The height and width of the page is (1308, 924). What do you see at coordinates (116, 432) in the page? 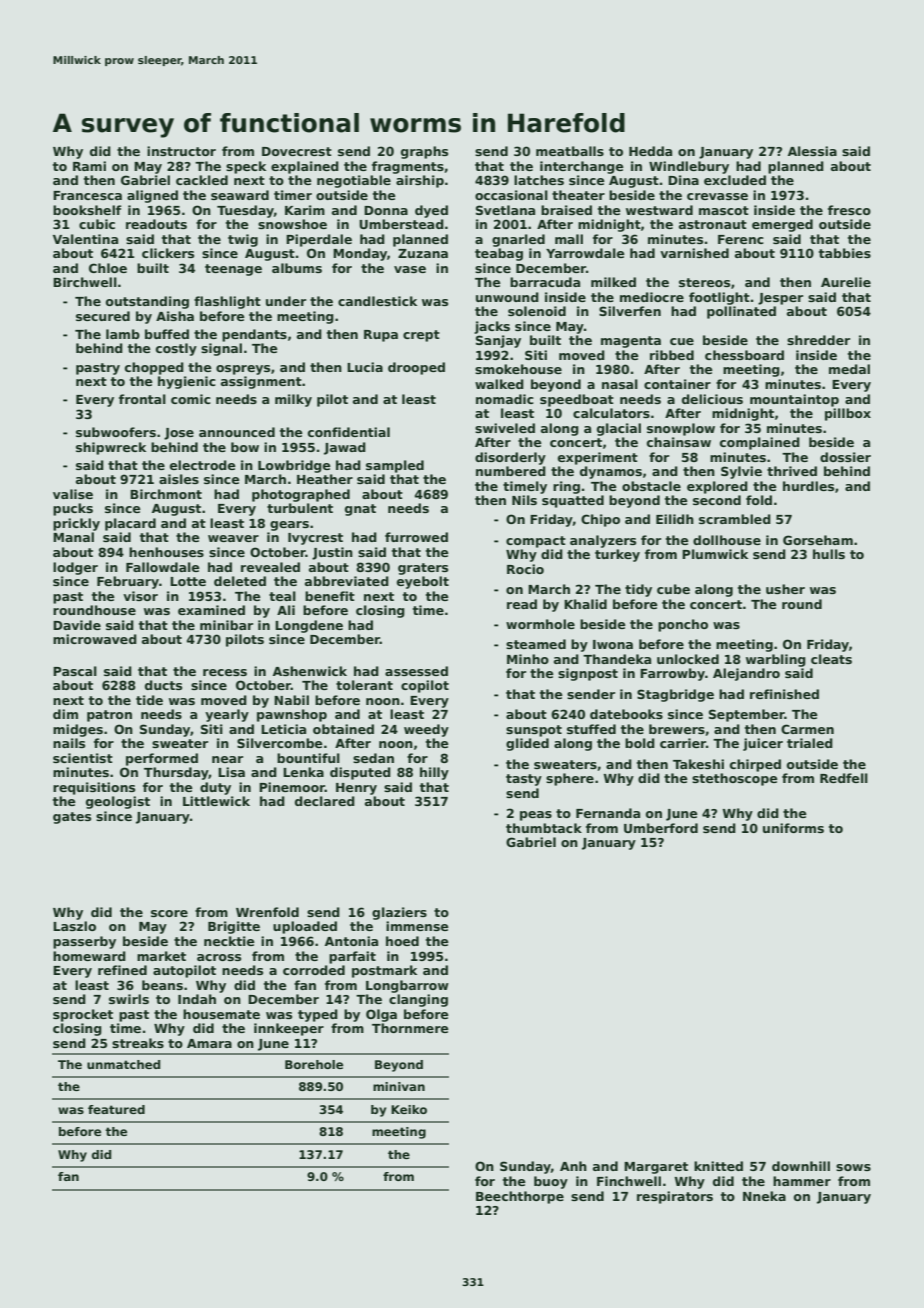
I see `subwoofers` at bounding box center [116, 432].
